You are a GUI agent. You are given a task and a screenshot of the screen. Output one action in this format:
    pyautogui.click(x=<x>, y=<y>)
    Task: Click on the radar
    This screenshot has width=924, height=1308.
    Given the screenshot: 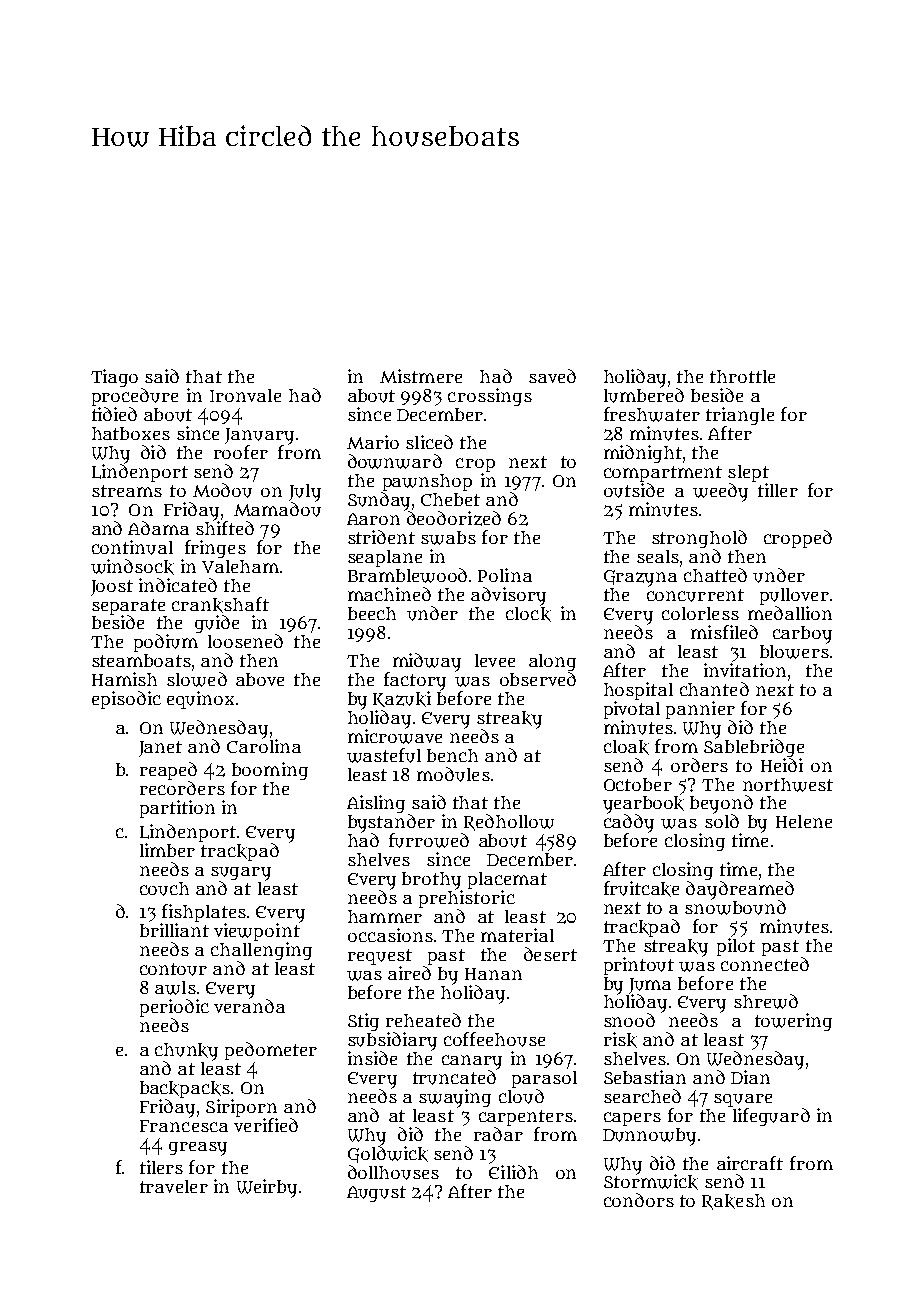 What is the action you would take?
    pyautogui.click(x=498, y=1134)
